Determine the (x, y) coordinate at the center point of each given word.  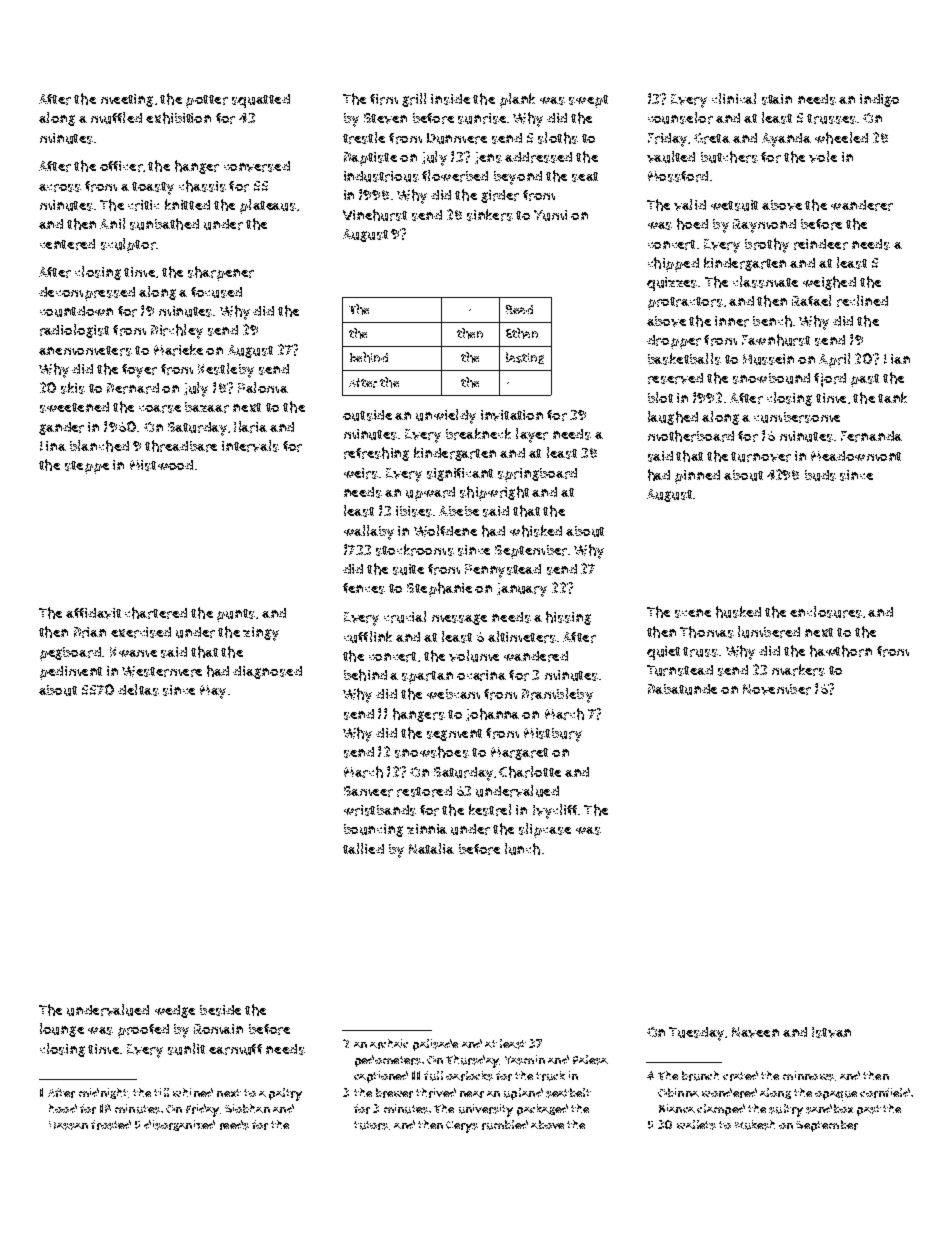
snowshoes (432, 752)
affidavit (93, 613)
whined (193, 1092)
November (777, 689)
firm (384, 99)
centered (67, 244)
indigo (879, 100)
